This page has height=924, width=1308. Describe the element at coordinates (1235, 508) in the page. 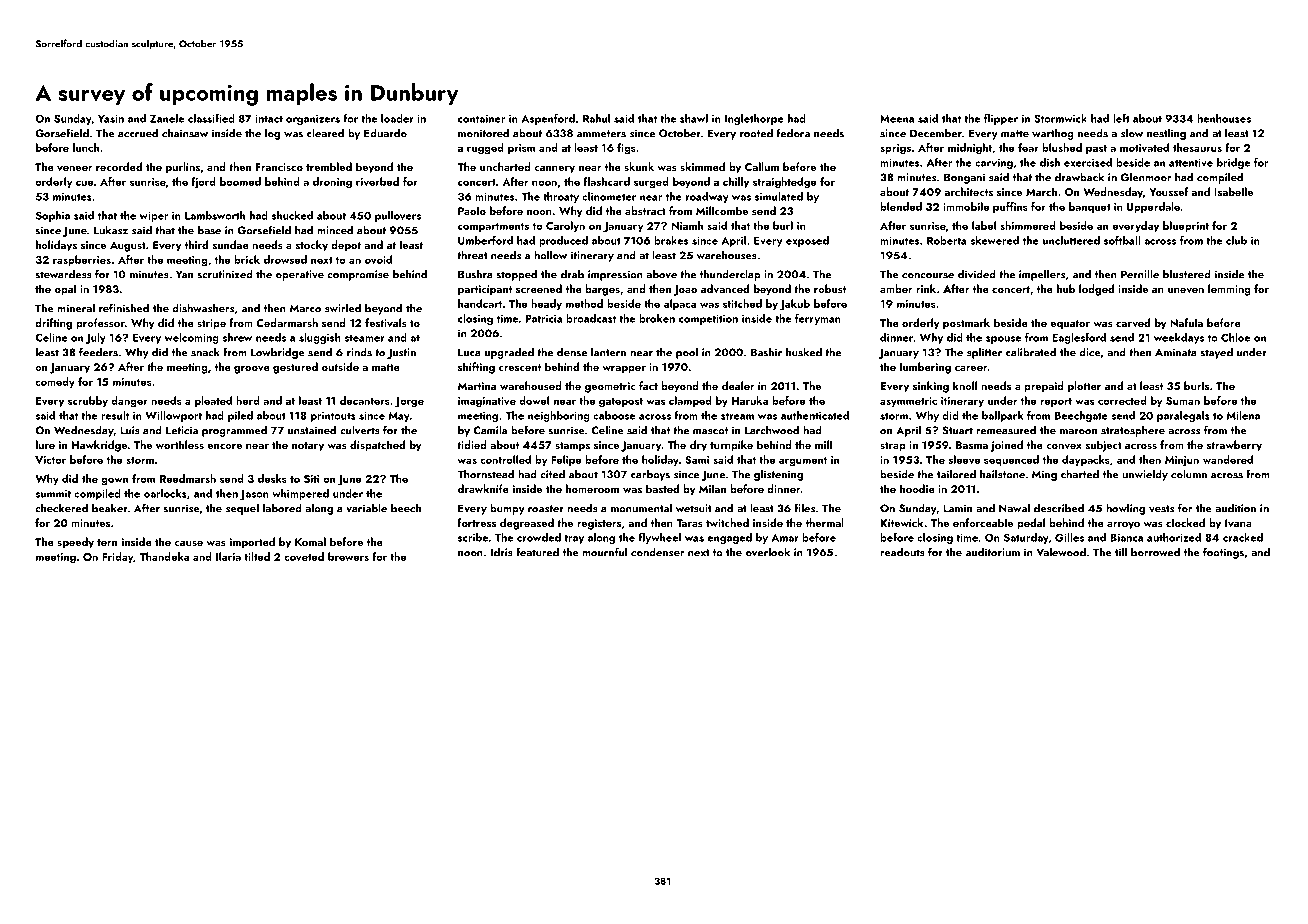

I see `audition` at that location.
